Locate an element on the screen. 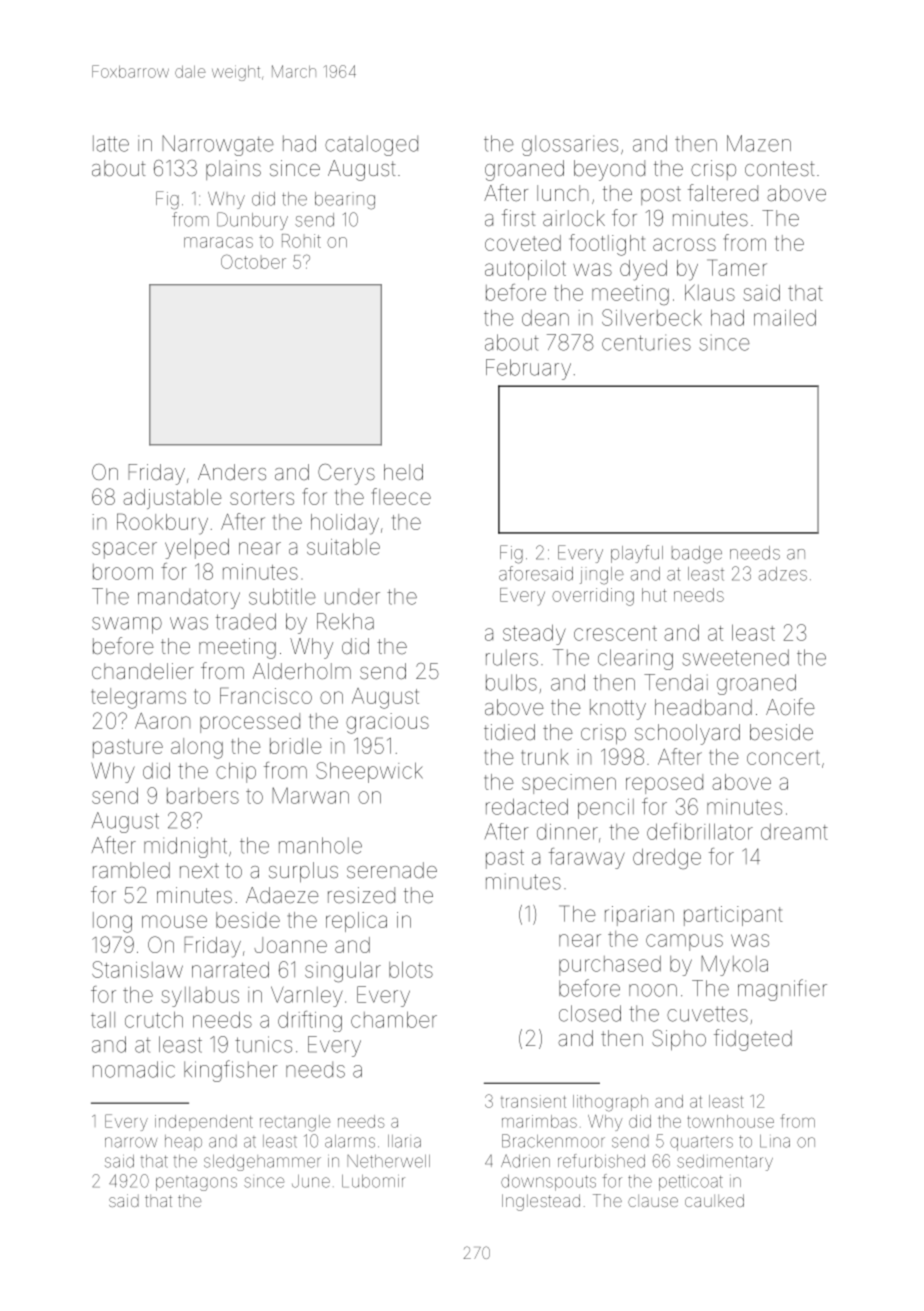 This screenshot has width=924, height=1311. tidied is located at coordinates (509, 732).
